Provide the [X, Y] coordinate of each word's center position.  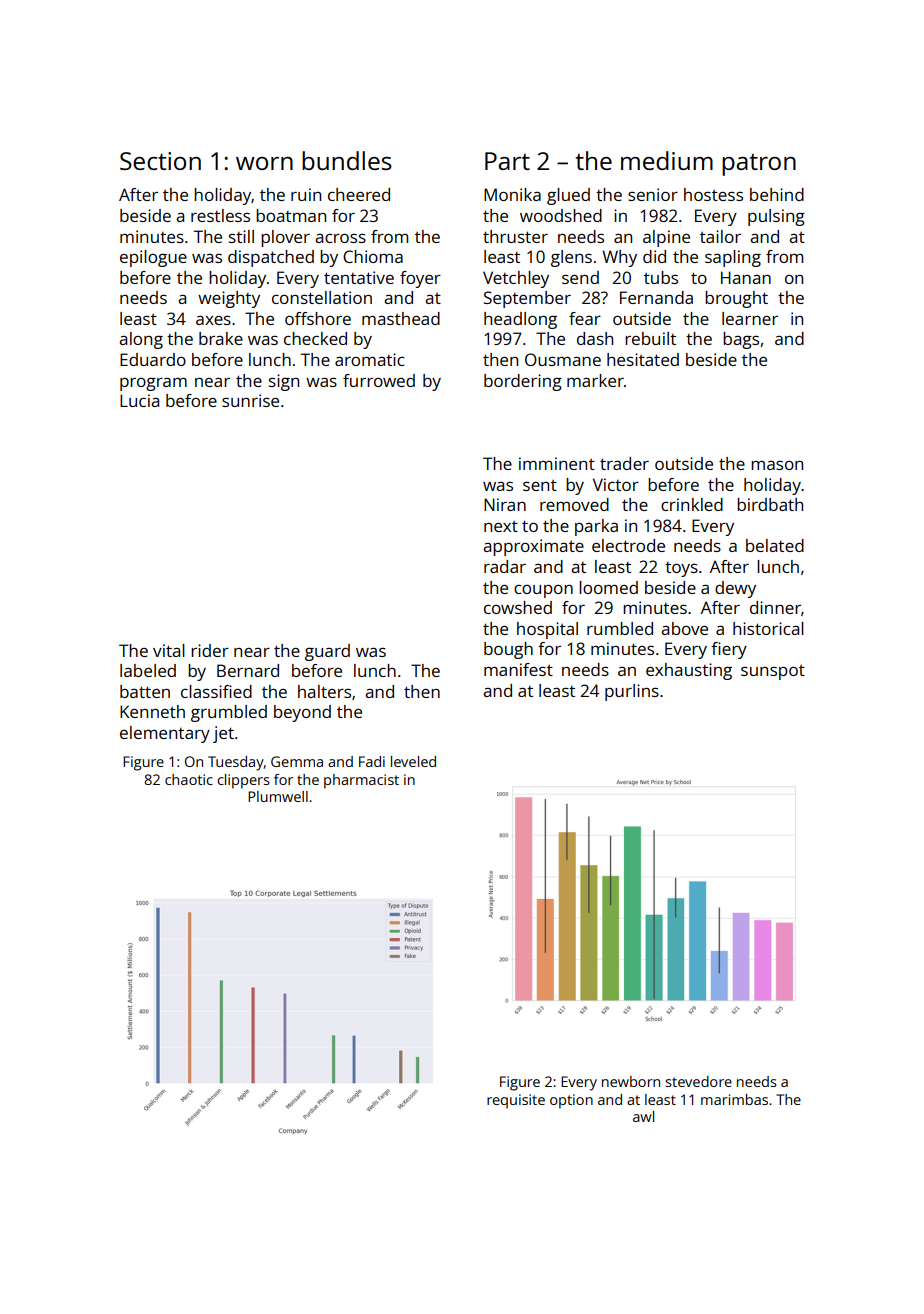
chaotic [189, 779]
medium [667, 160]
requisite [516, 1101]
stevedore [698, 1081]
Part [507, 161]
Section [160, 161]
